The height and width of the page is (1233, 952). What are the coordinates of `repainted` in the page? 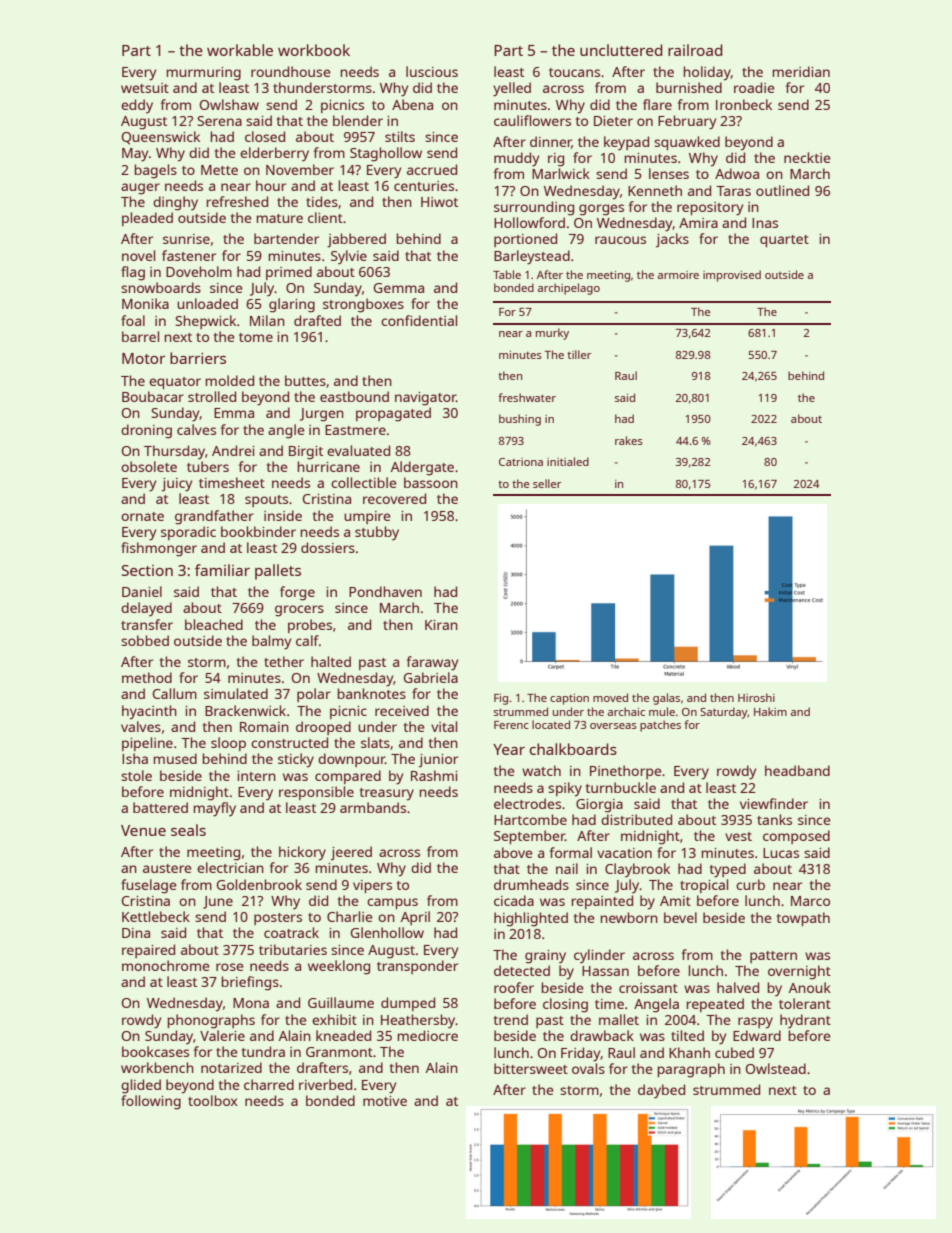 It's located at (602, 902).
